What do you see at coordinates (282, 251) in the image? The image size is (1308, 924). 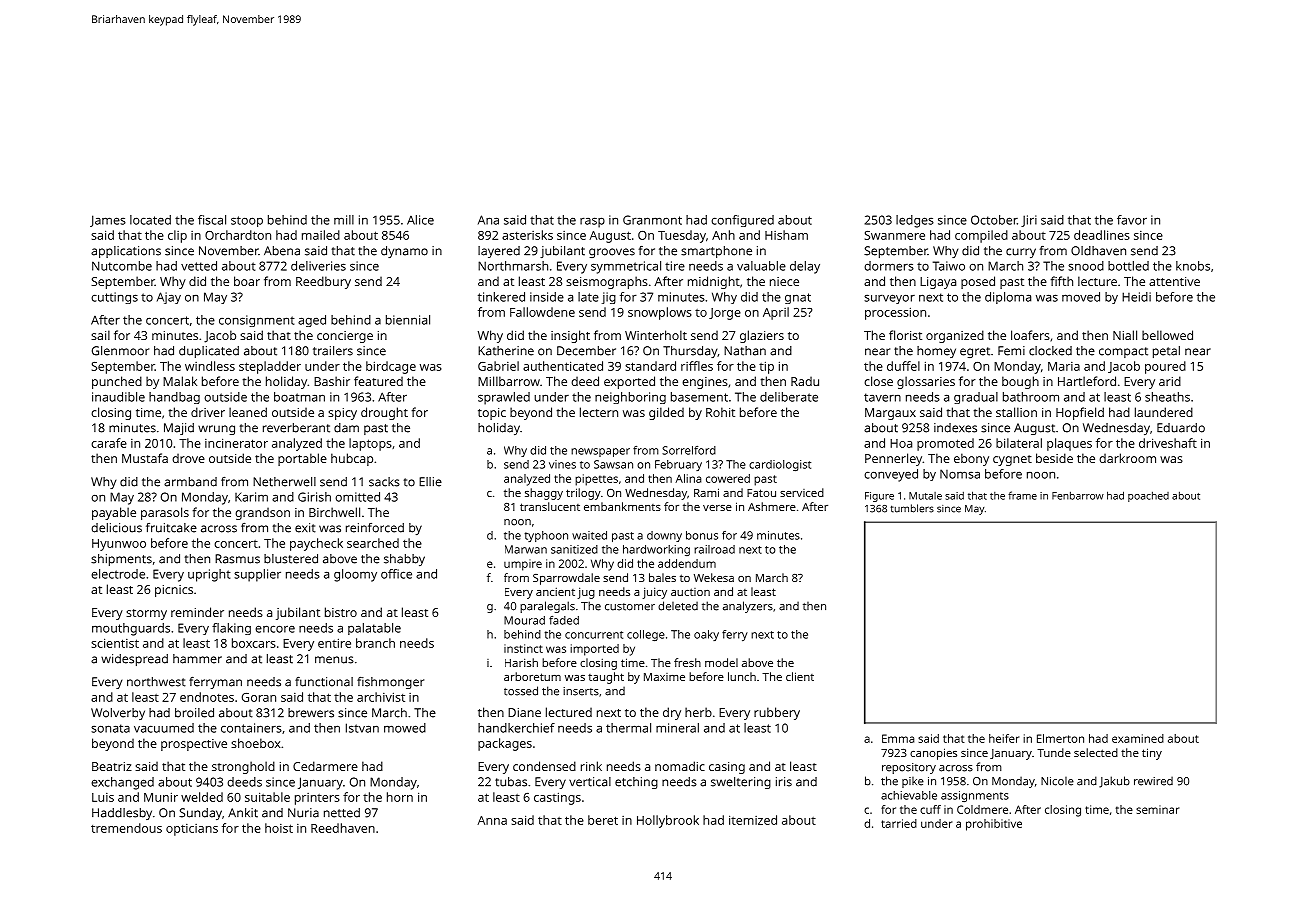 I see `Abena` at bounding box center [282, 251].
